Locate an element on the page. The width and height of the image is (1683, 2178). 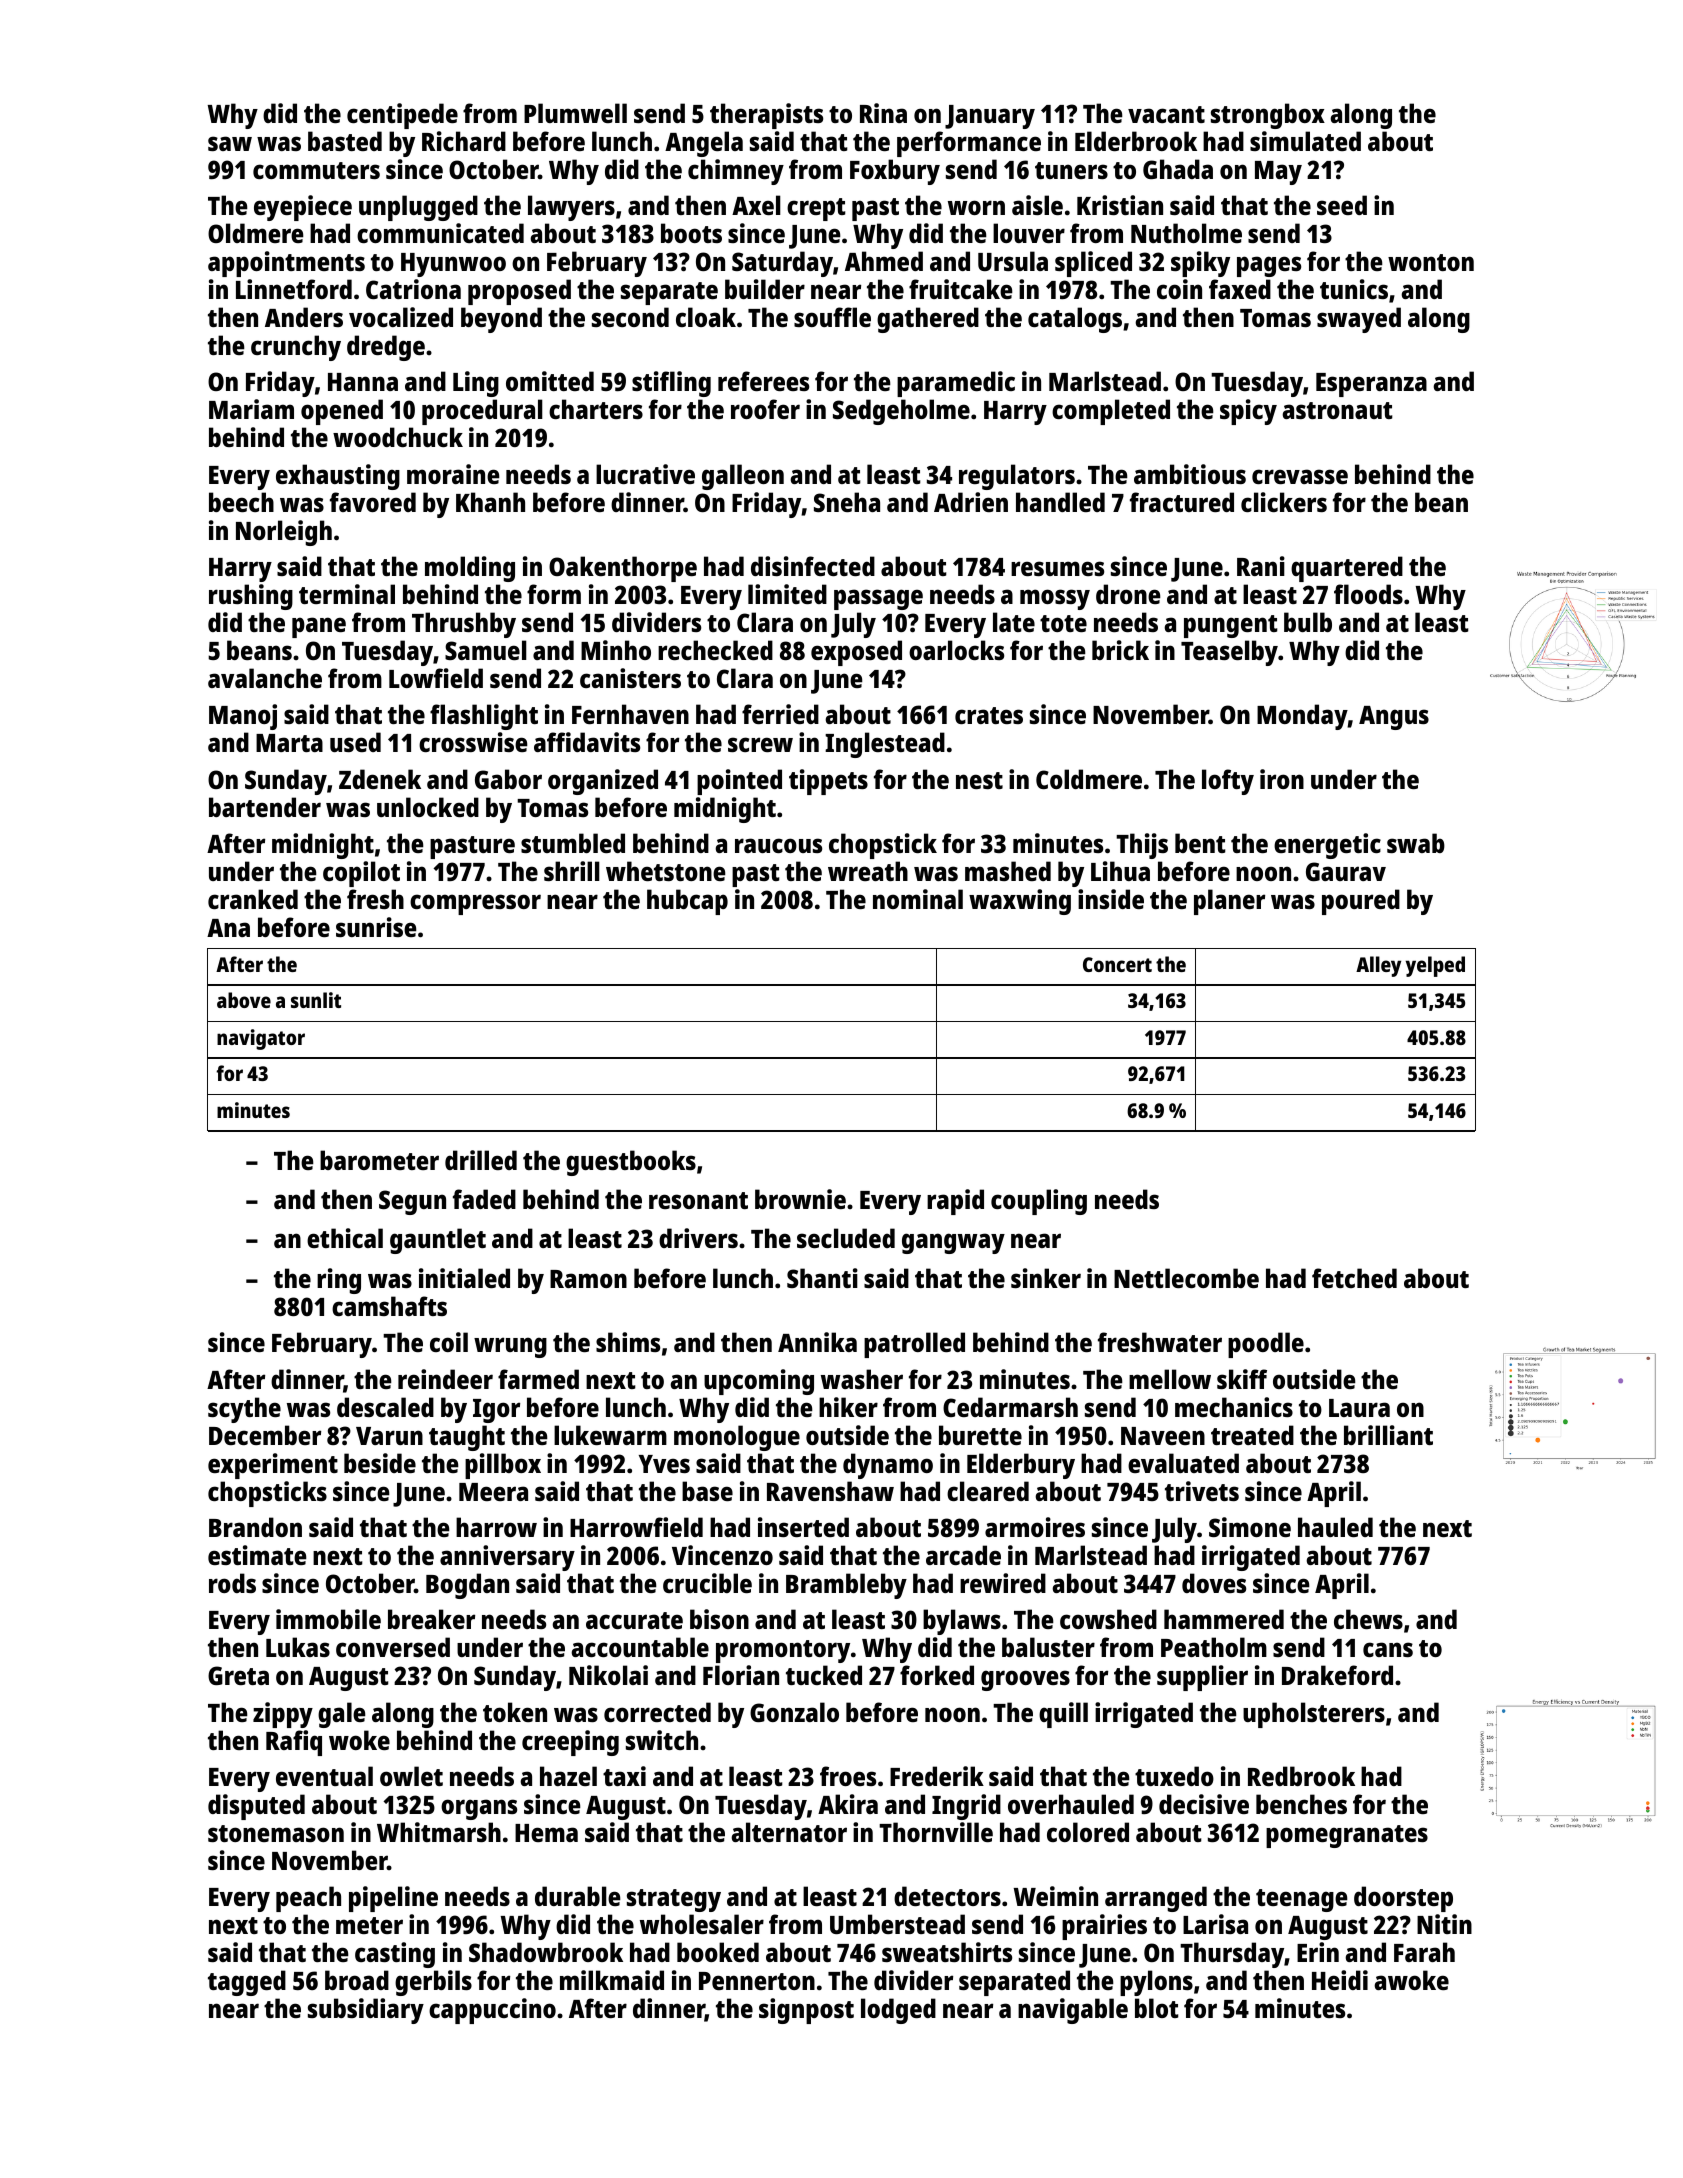
lofty is located at coordinates (1228, 782).
